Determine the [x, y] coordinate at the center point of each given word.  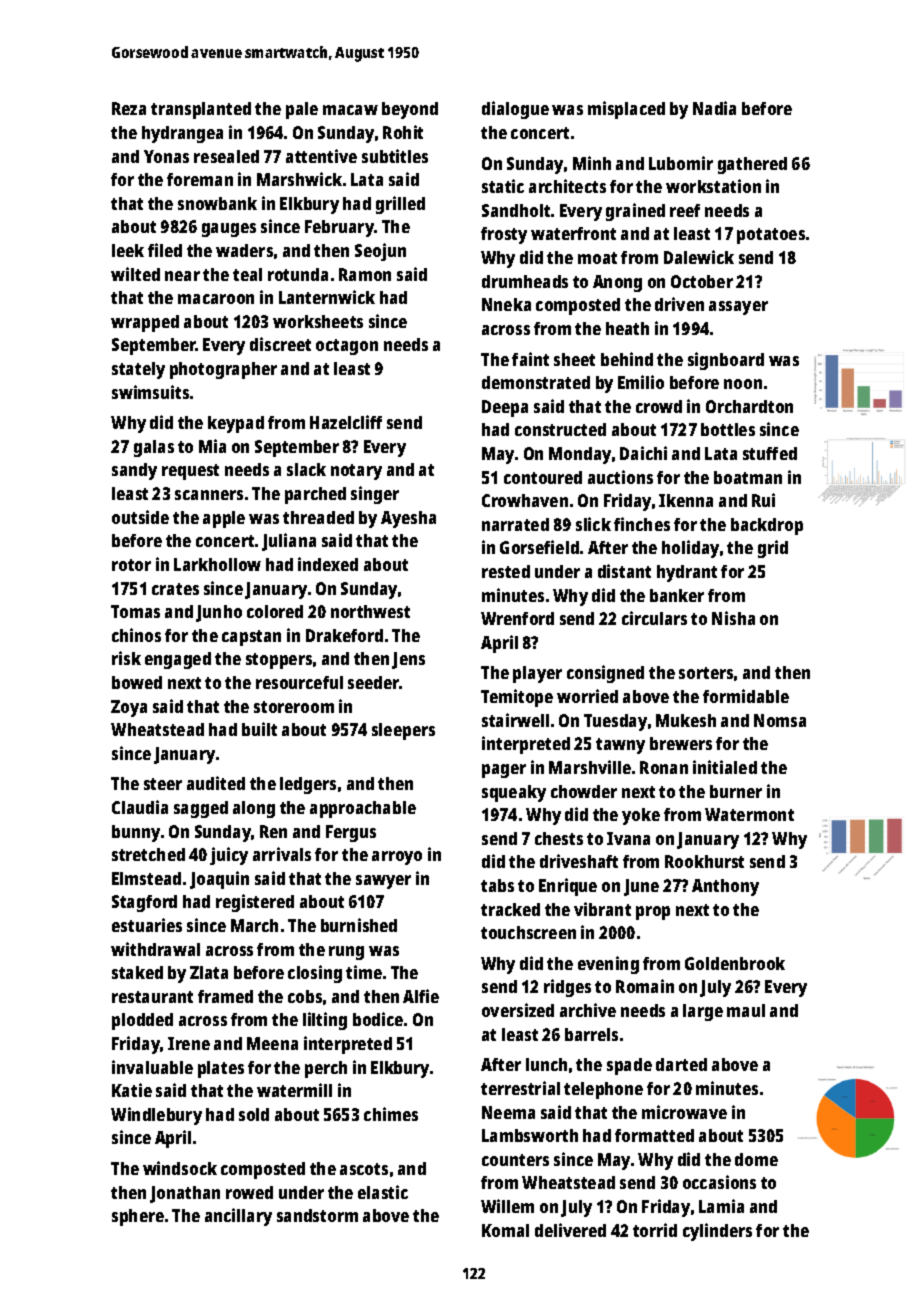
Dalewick [699, 257]
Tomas [135, 611]
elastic [383, 1192]
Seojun [380, 252]
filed [165, 250]
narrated [515, 524]
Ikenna [686, 500]
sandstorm [317, 1215]
